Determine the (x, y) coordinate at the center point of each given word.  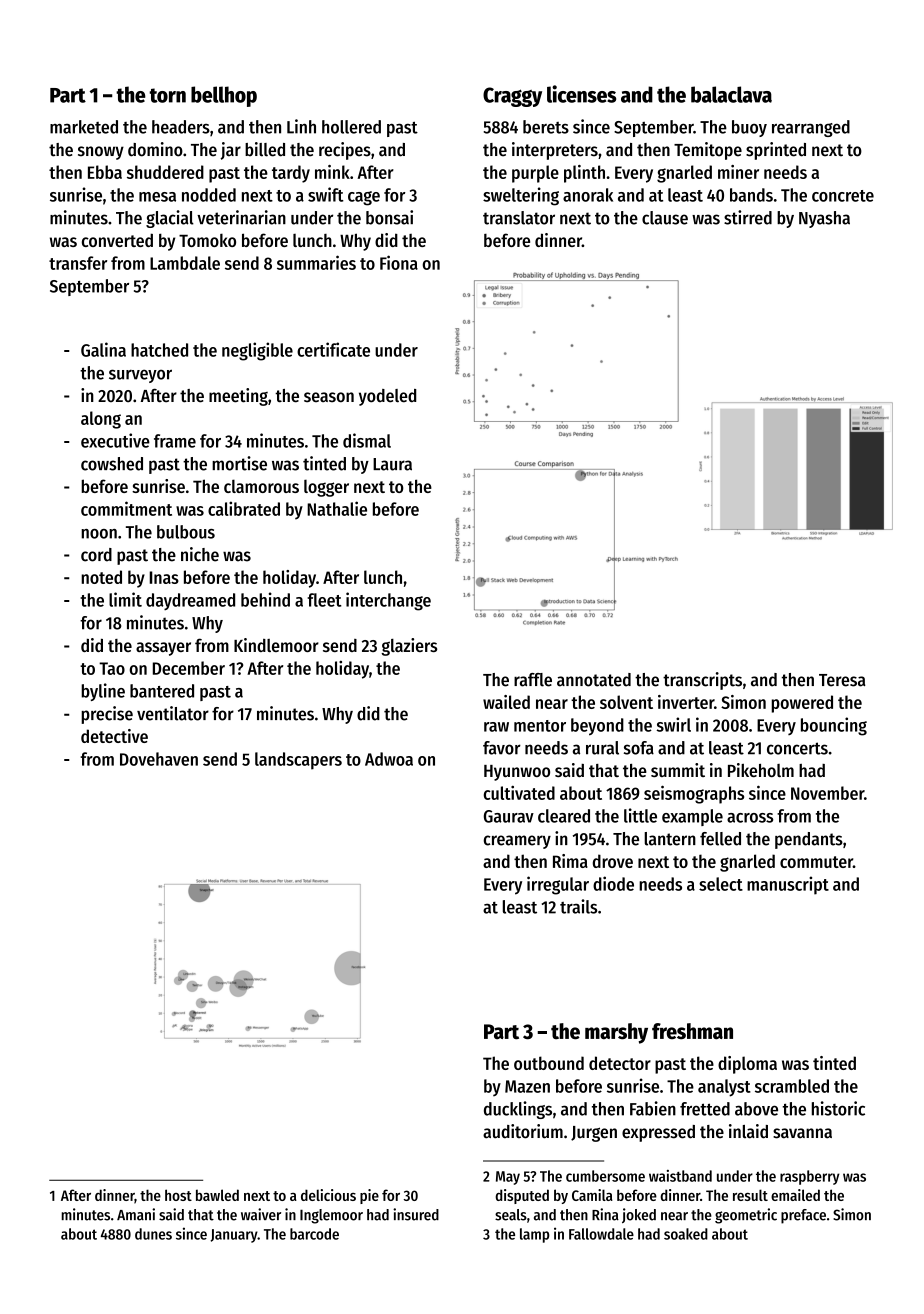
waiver (261, 1214)
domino (155, 149)
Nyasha (824, 219)
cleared (564, 816)
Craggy (512, 97)
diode (613, 883)
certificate (333, 349)
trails (578, 906)
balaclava (731, 94)
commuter (816, 862)
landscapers (298, 761)
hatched (159, 350)
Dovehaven (159, 759)
